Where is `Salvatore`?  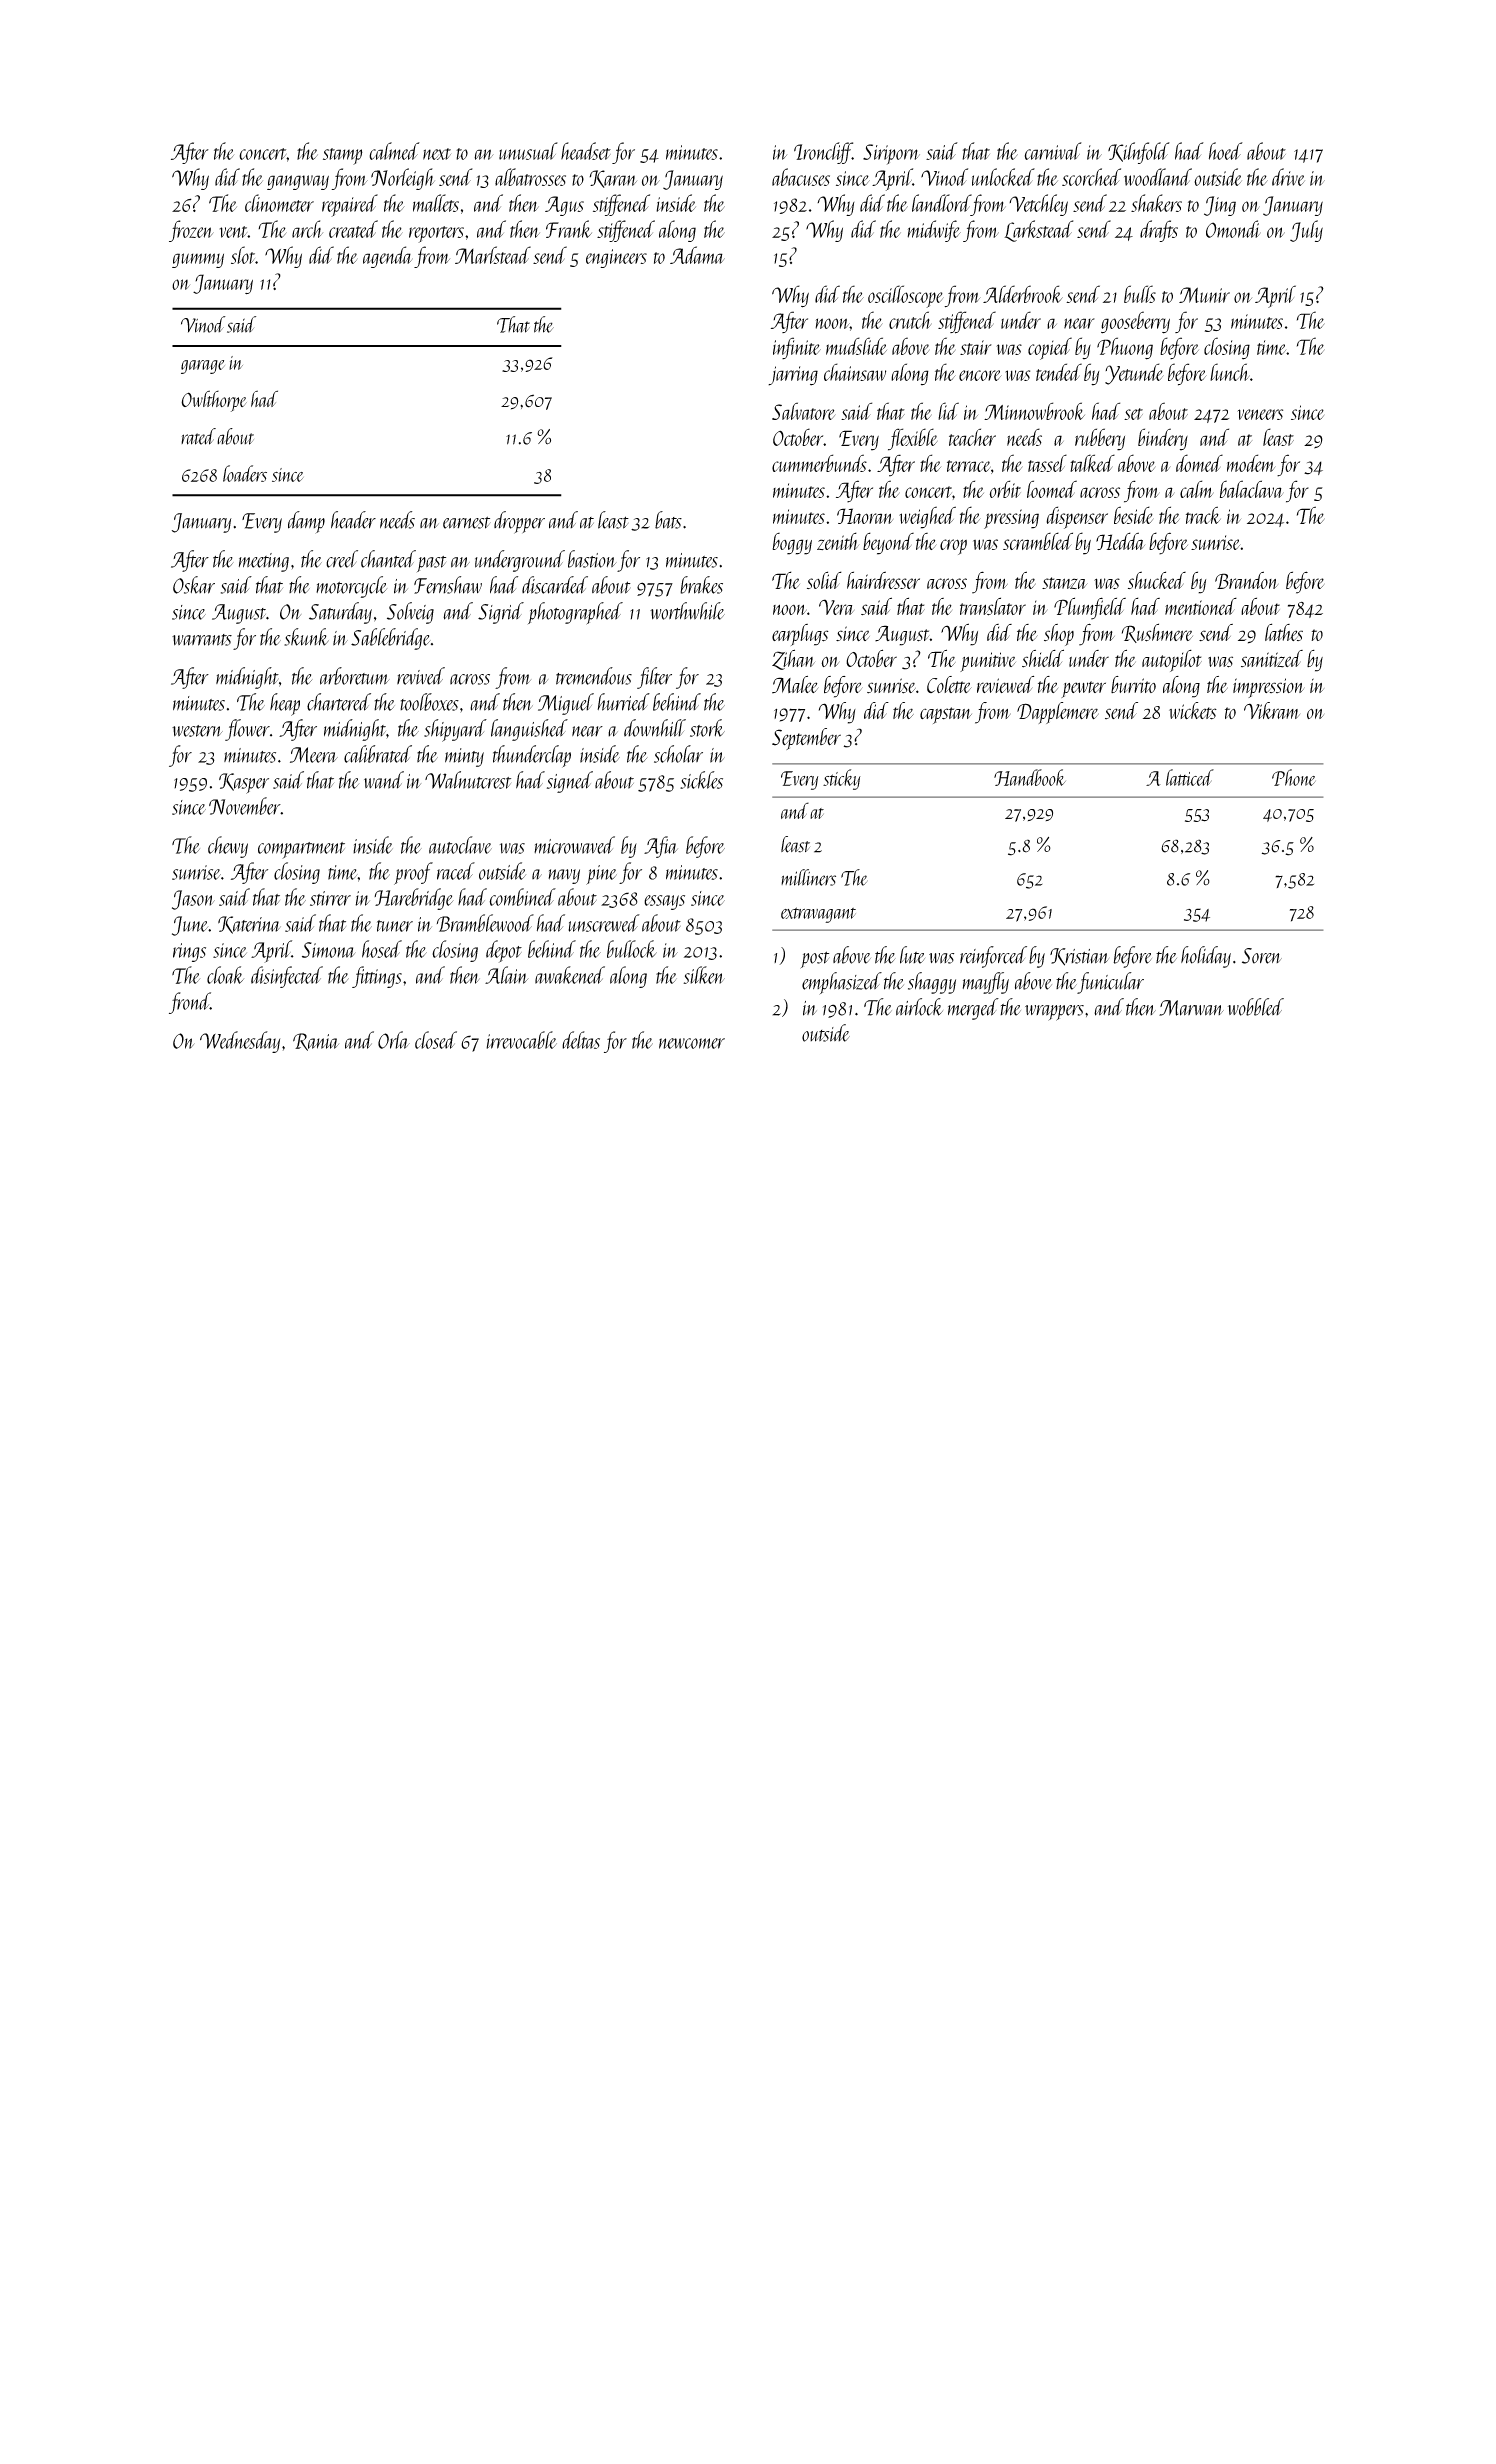
Salvatore is located at coordinates (804, 411).
